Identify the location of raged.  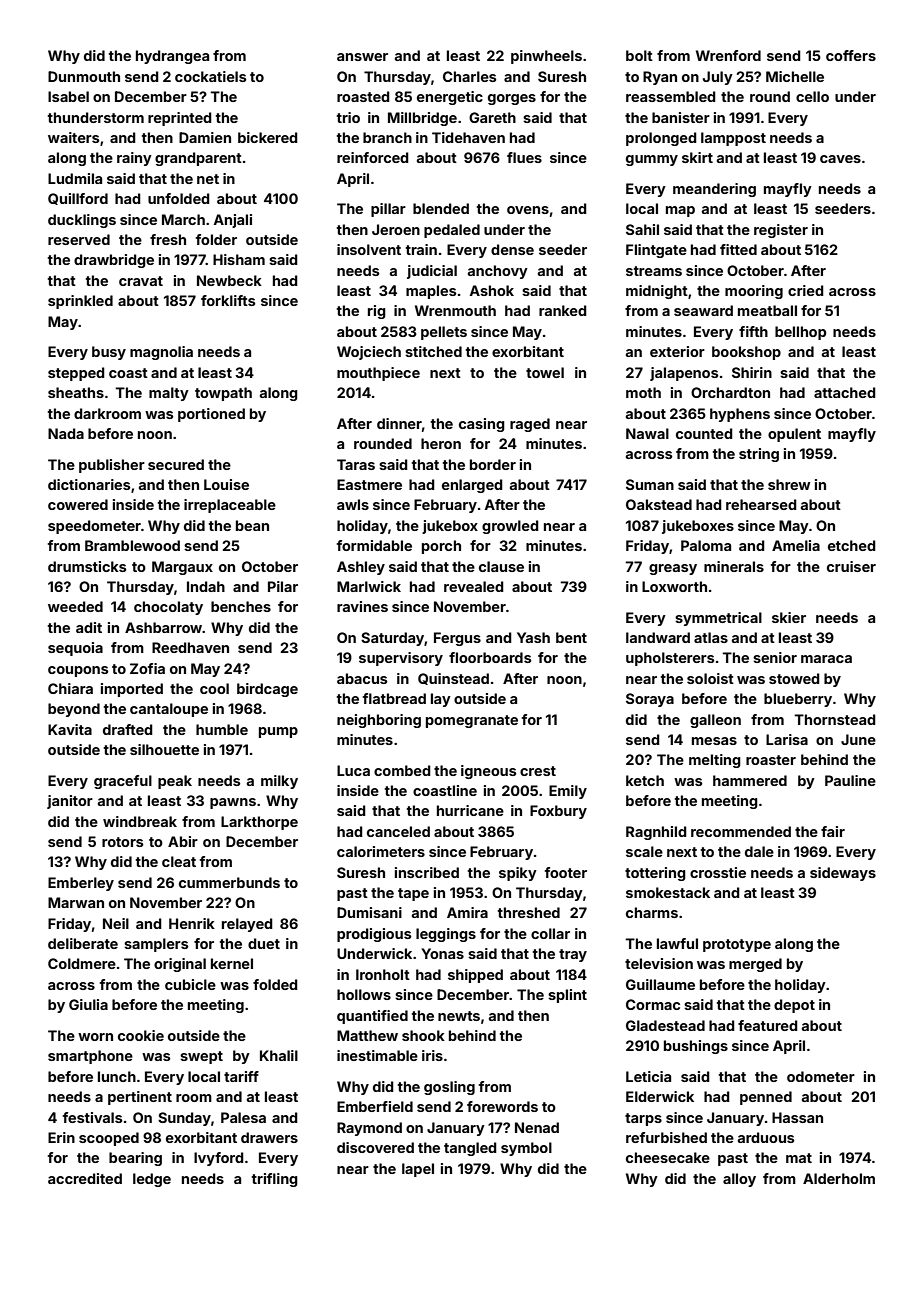
(530, 425).
